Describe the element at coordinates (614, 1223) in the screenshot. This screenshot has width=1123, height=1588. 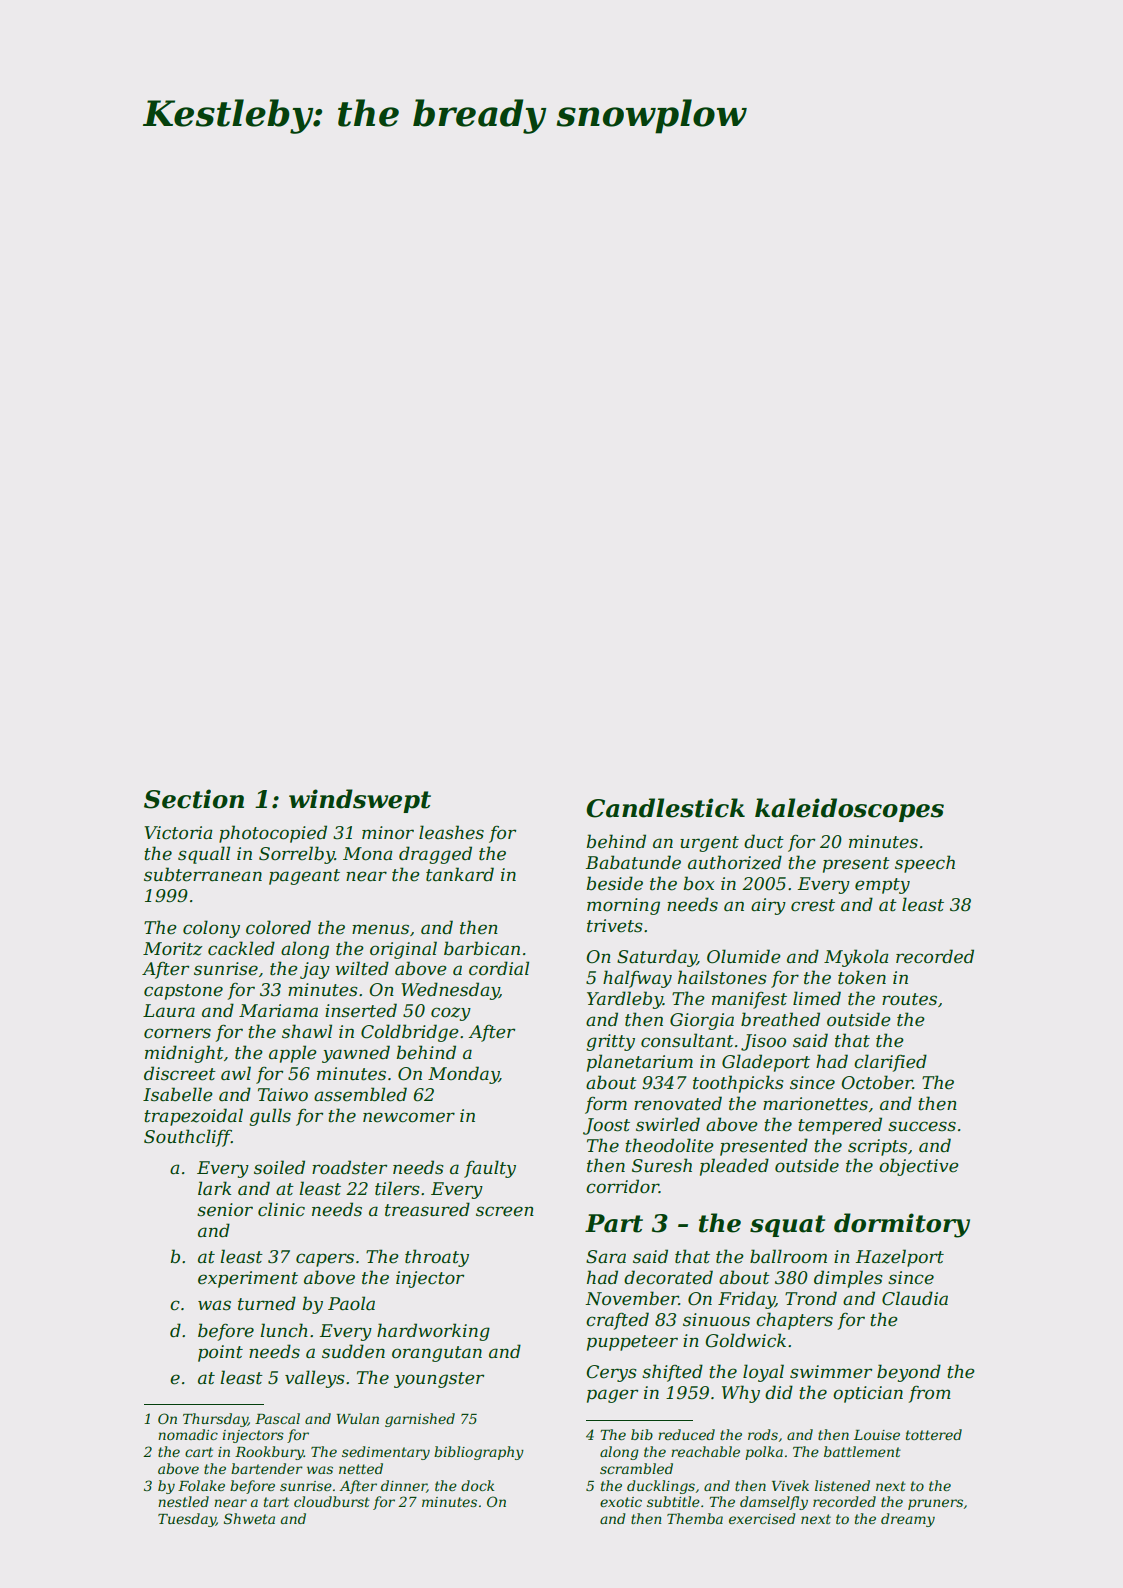
I see `Part` at that location.
